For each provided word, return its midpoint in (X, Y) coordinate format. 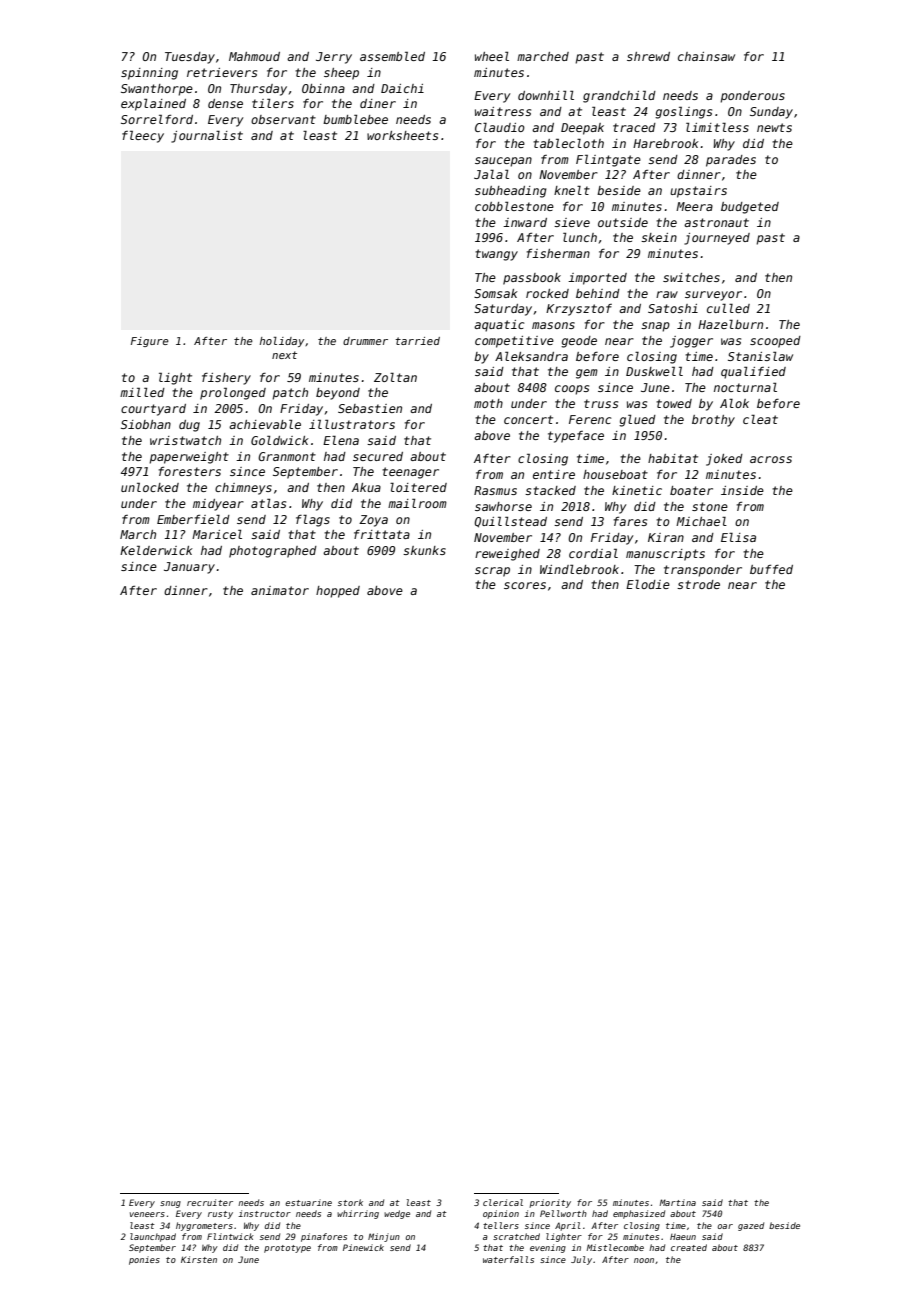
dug (189, 426)
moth (488, 403)
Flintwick (230, 1236)
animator (280, 590)
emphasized (639, 1214)
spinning (149, 74)
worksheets (402, 135)
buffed (771, 569)
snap (655, 327)
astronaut (716, 222)
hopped (338, 592)
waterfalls (508, 1259)
